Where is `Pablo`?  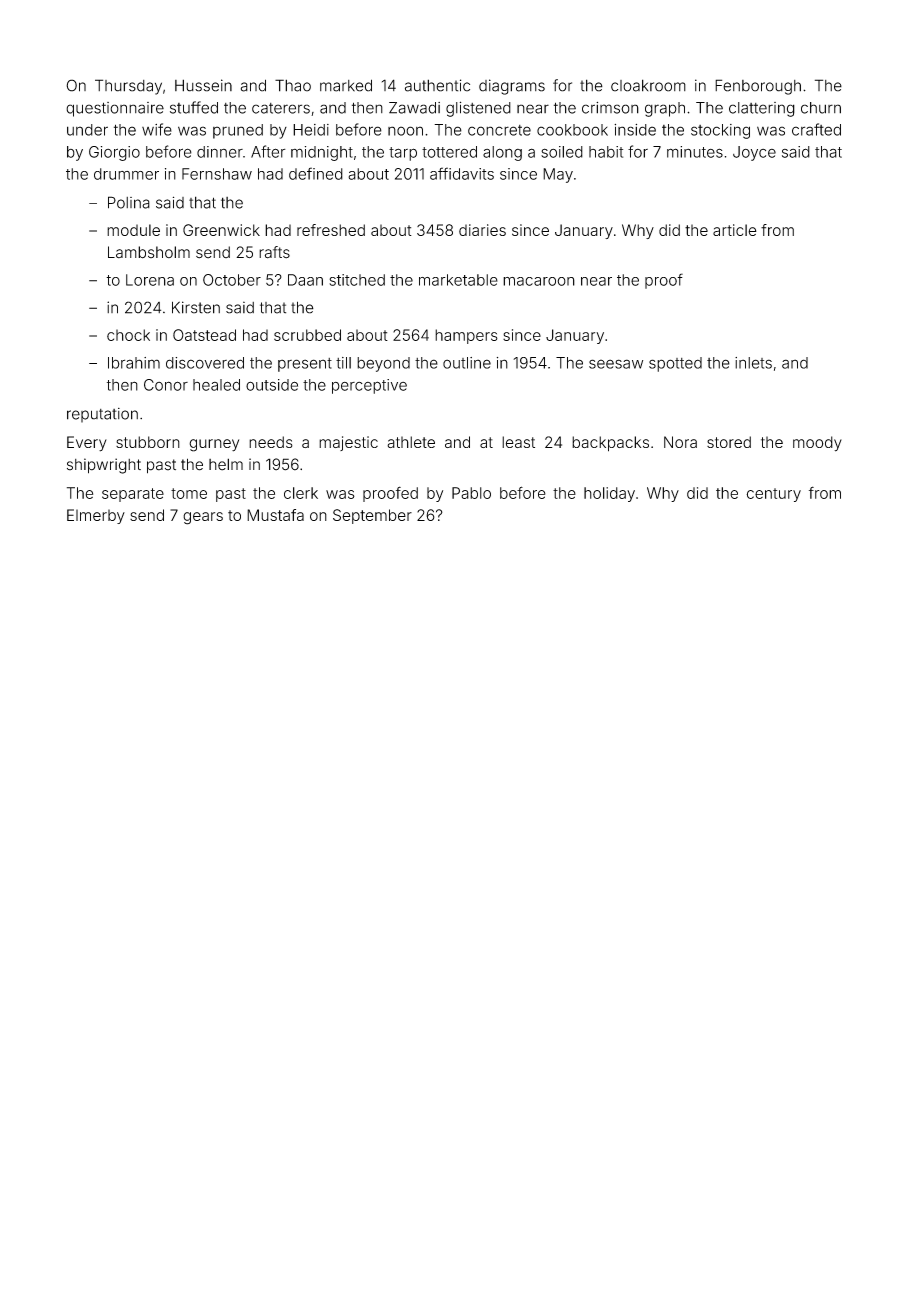
Pablo is located at coordinates (471, 493).
